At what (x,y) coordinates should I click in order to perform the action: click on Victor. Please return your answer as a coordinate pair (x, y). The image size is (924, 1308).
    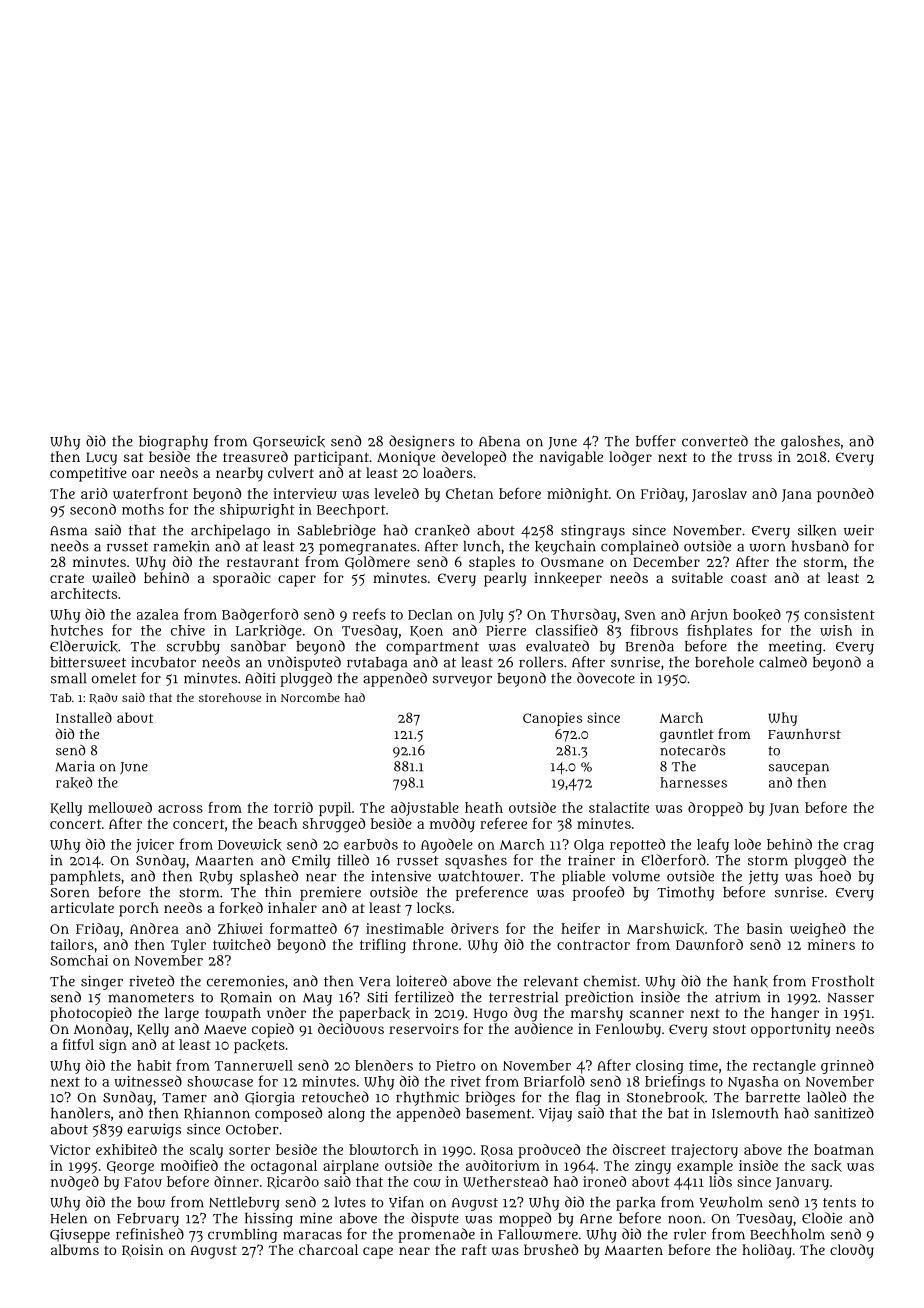
    Looking at the image, I should click on (70, 1149).
